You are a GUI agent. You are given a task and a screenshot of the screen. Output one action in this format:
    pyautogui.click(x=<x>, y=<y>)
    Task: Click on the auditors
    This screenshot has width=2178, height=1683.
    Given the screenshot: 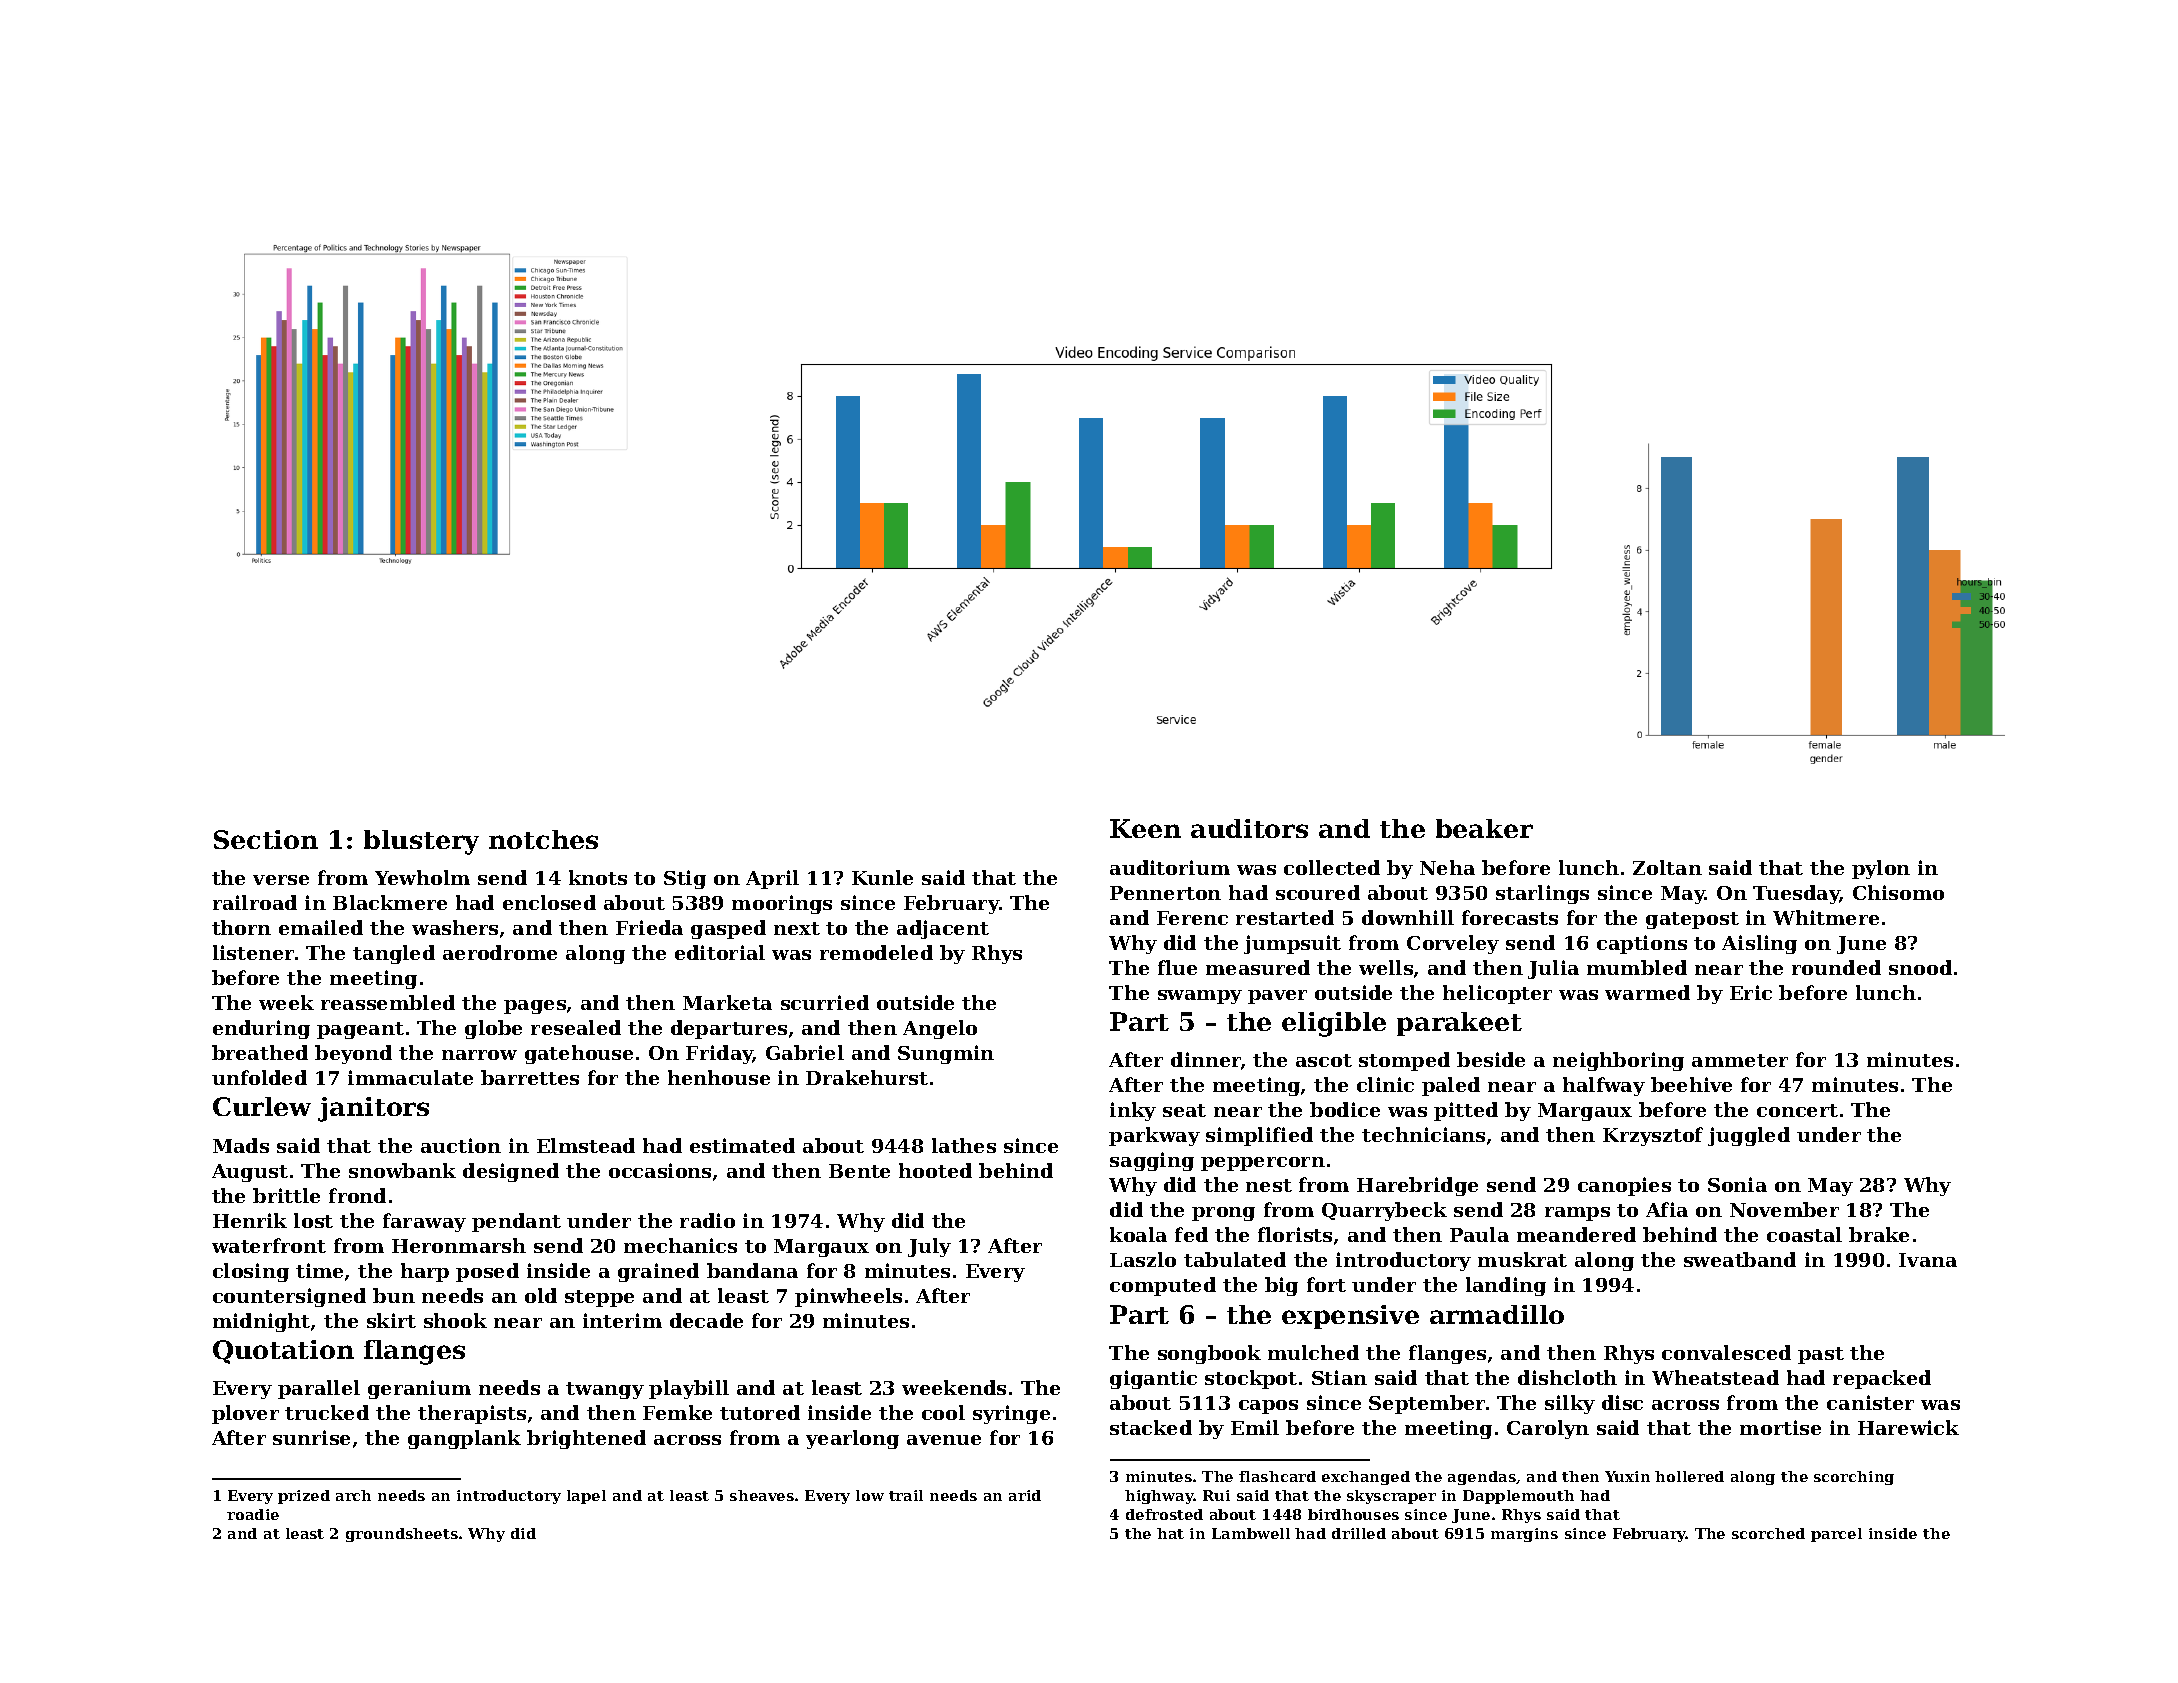 What is the action you would take?
    pyautogui.click(x=1249, y=828)
